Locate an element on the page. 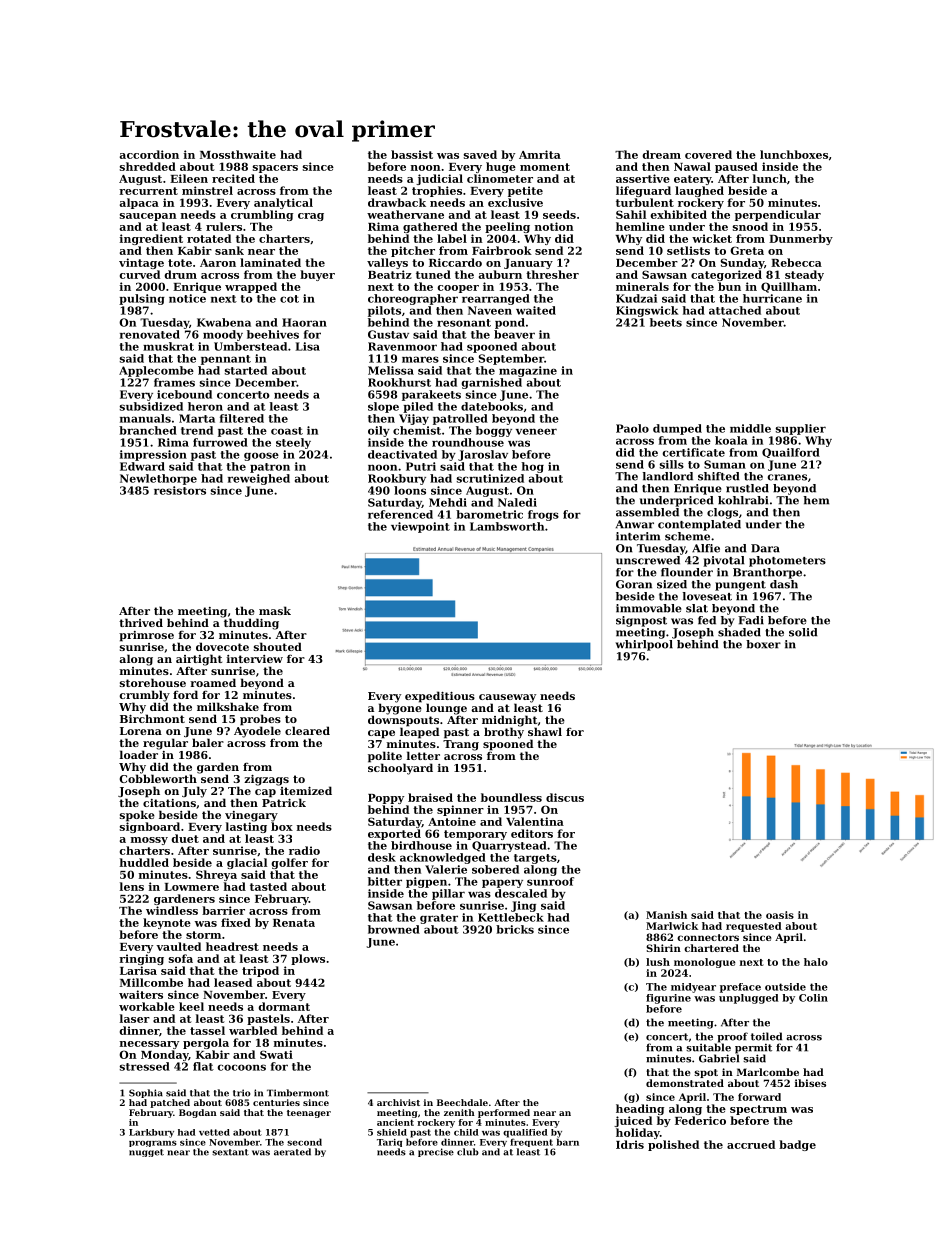 This document has width=952, height=1233. thresher is located at coordinates (552, 274).
